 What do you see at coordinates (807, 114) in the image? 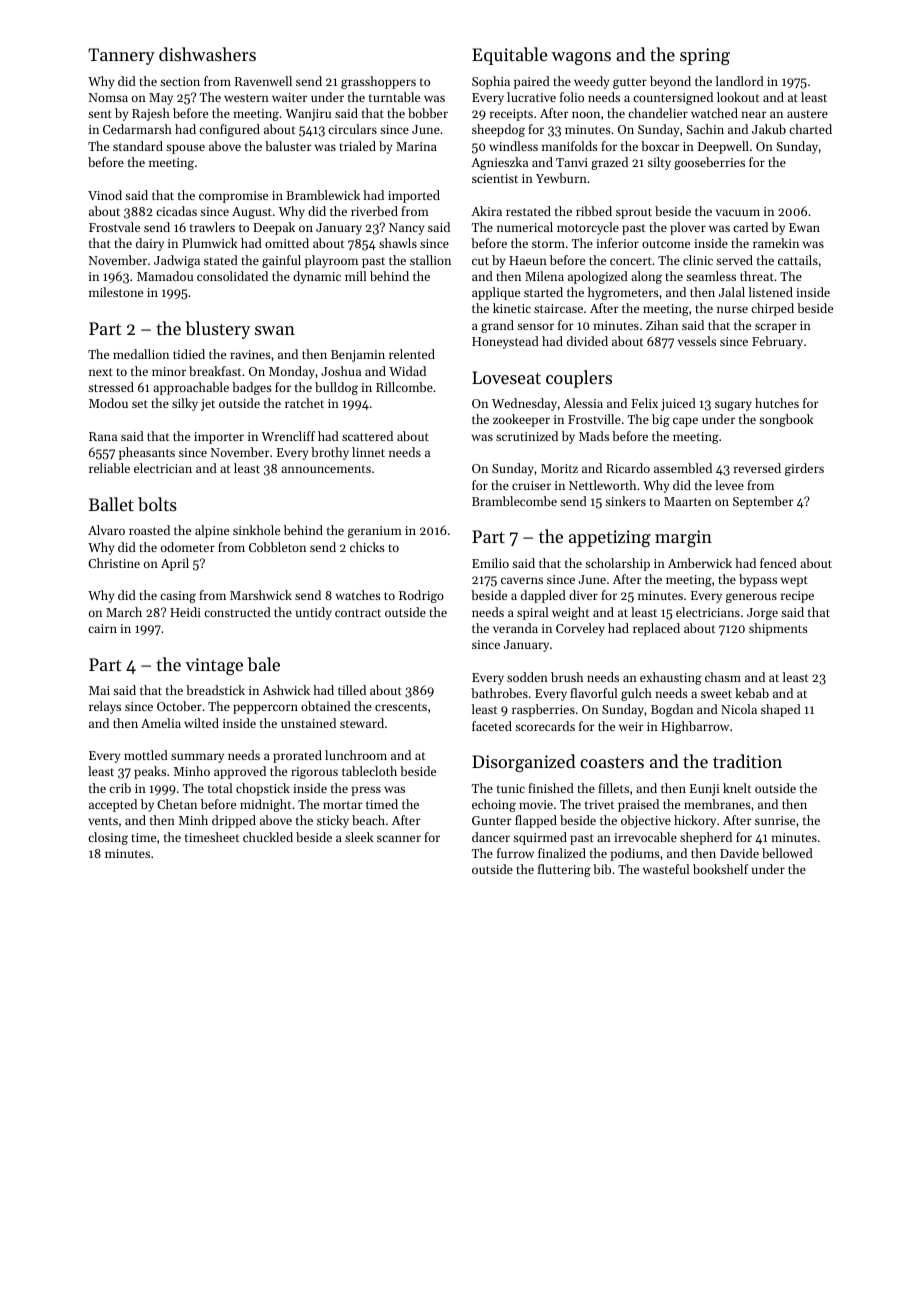
I see `austere` at bounding box center [807, 114].
